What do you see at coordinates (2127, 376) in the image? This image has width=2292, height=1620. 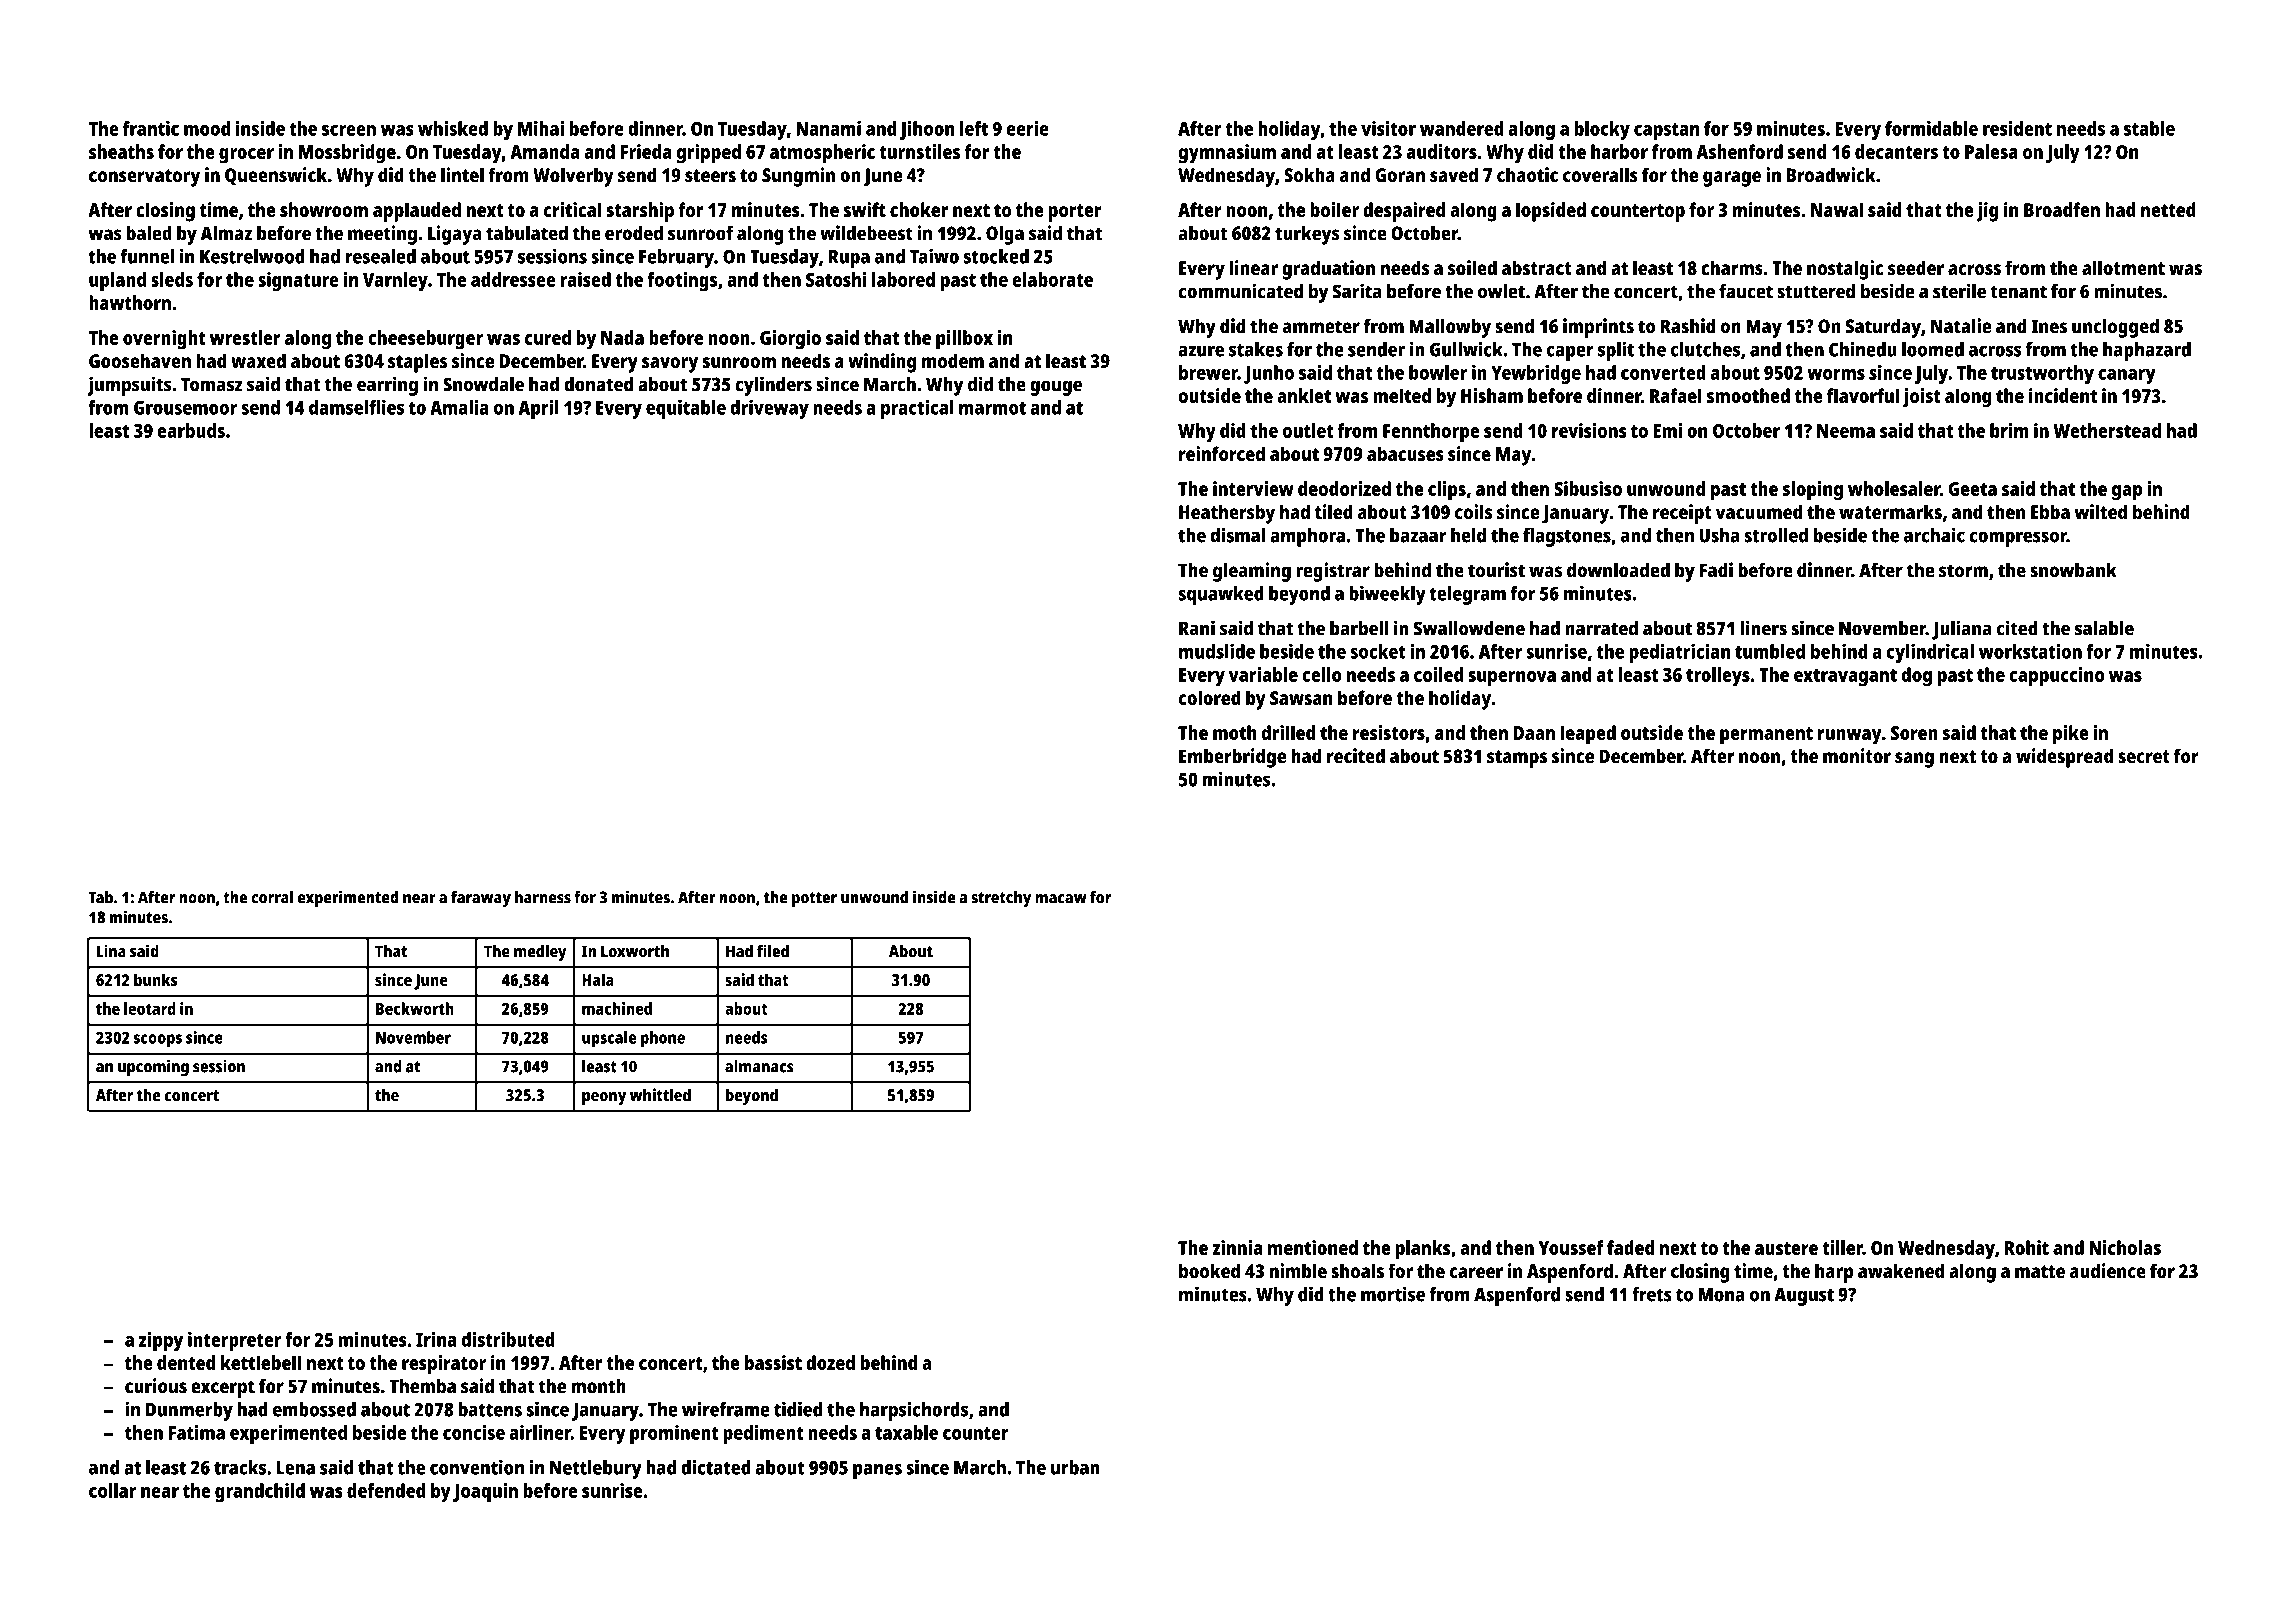 I see `canary` at bounding box center [2127, 376].
